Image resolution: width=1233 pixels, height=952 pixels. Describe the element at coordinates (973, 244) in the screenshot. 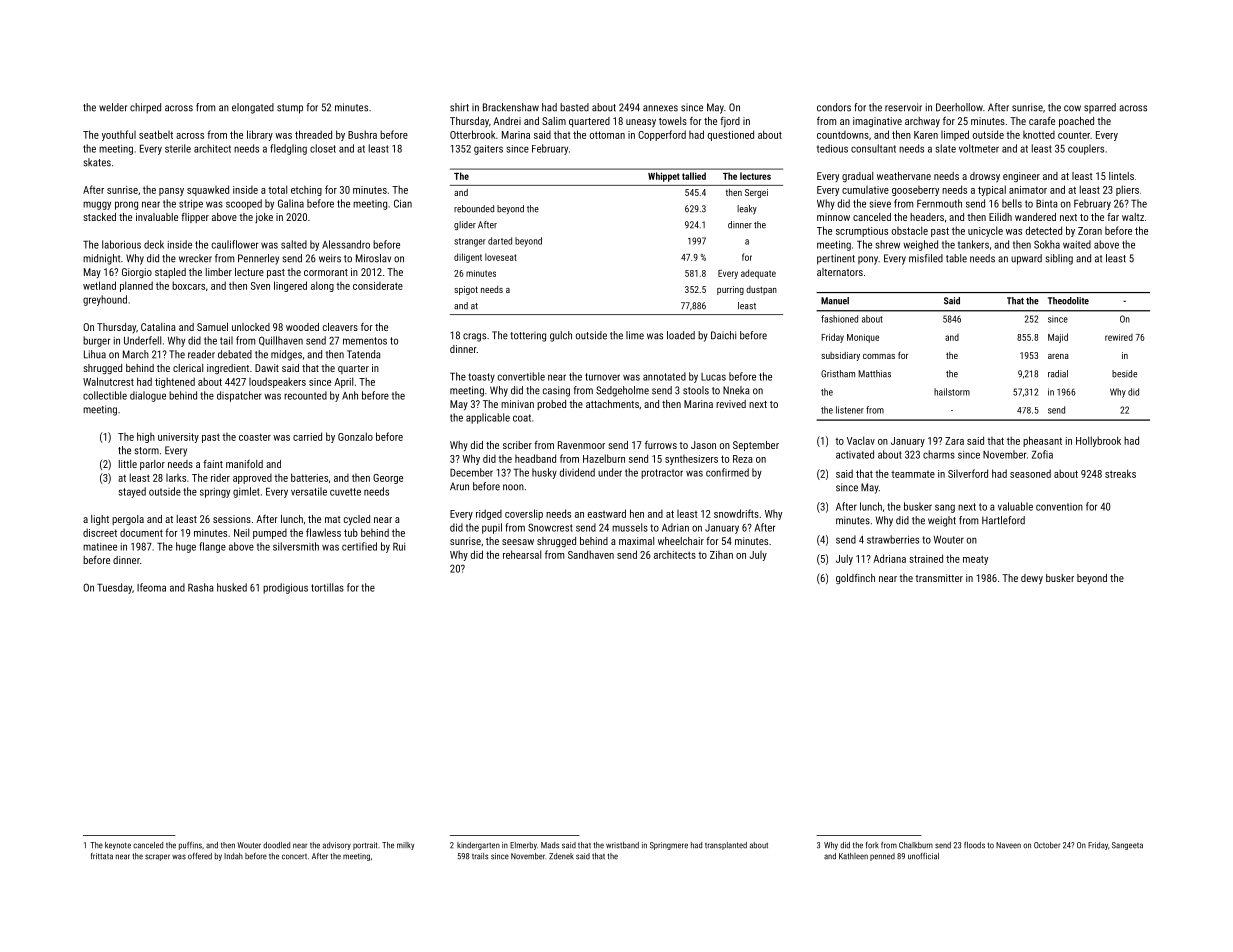

I see `tankers` at that location.
